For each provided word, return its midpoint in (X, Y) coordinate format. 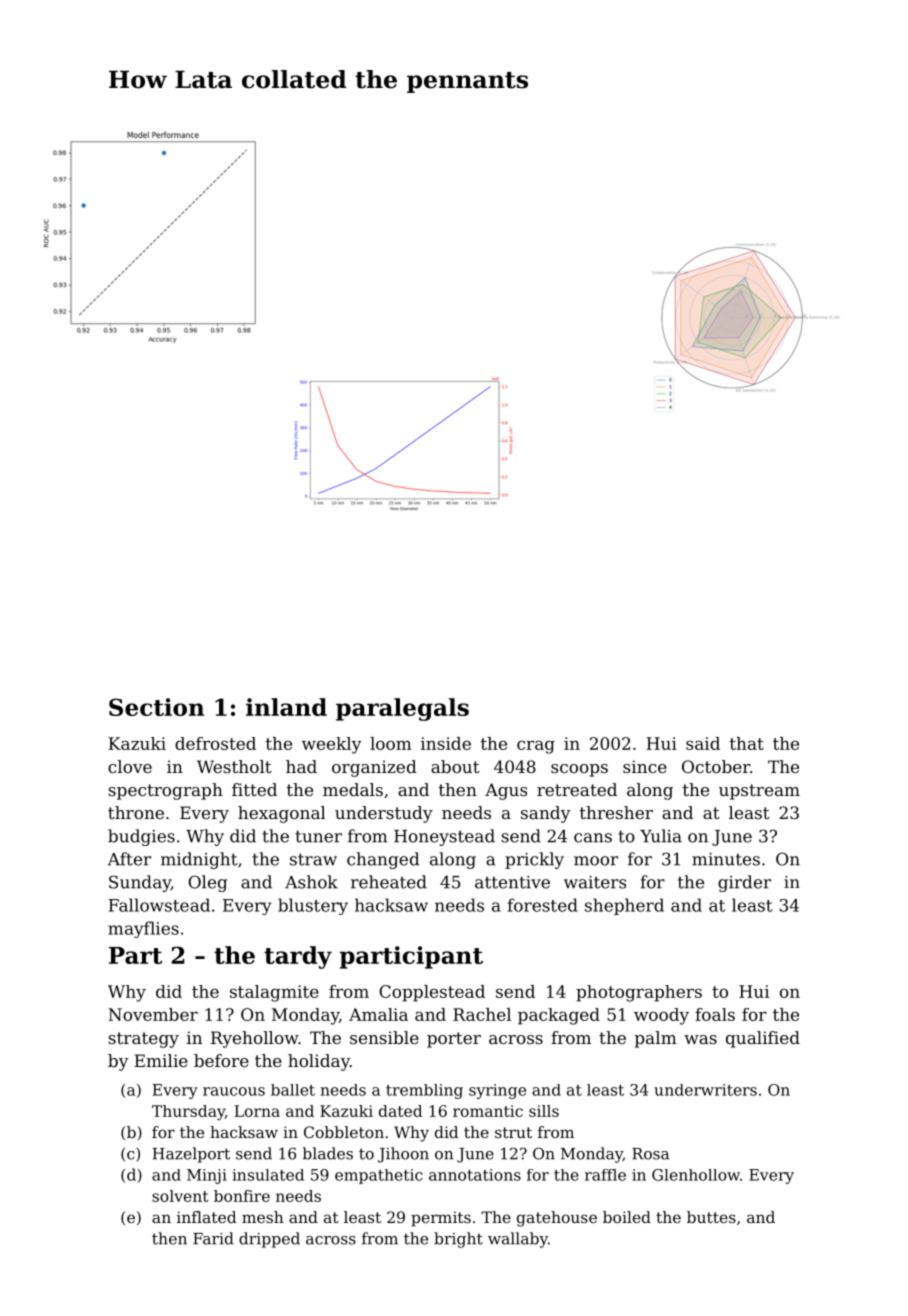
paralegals (402, 709)
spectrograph (165, 791)
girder (744, 883)
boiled (627, 1217)
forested (543, 905)
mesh (263, 1217)
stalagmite (274, 993)
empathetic (379, 1176)
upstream (759, 792)
